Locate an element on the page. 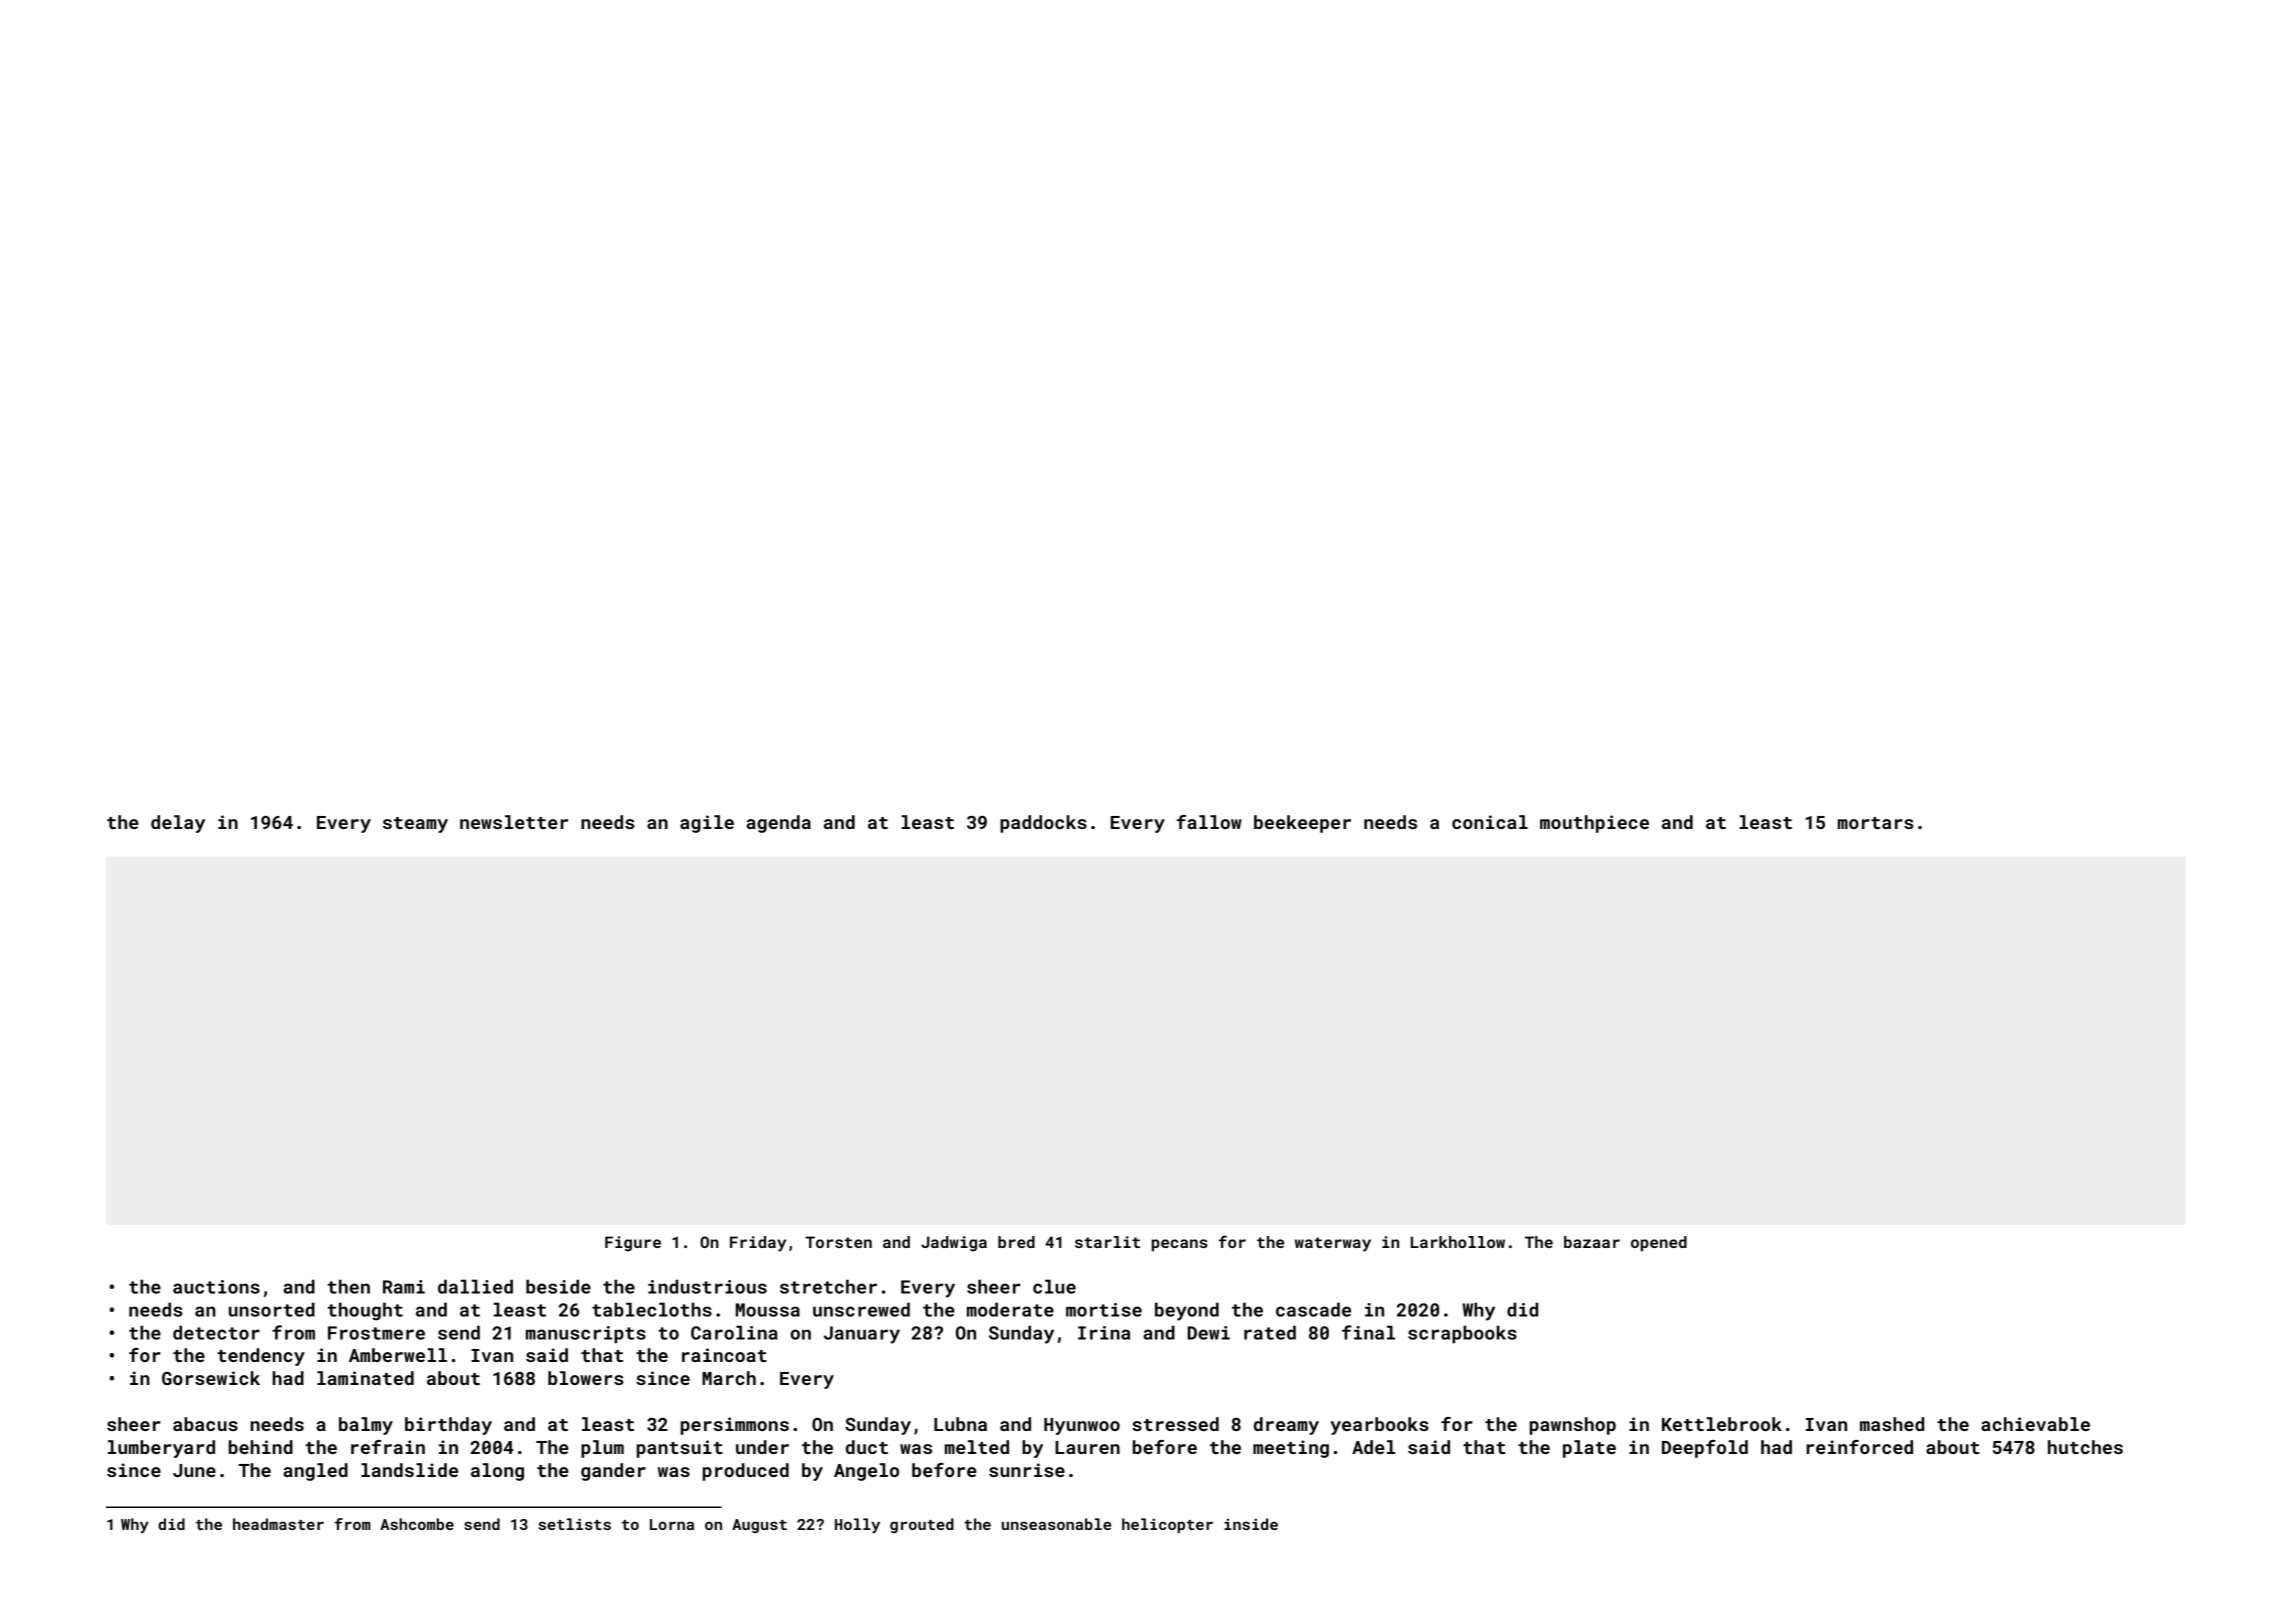 This document has height=1620, width=2292. mortars is located at coordinates (1876, 823).
